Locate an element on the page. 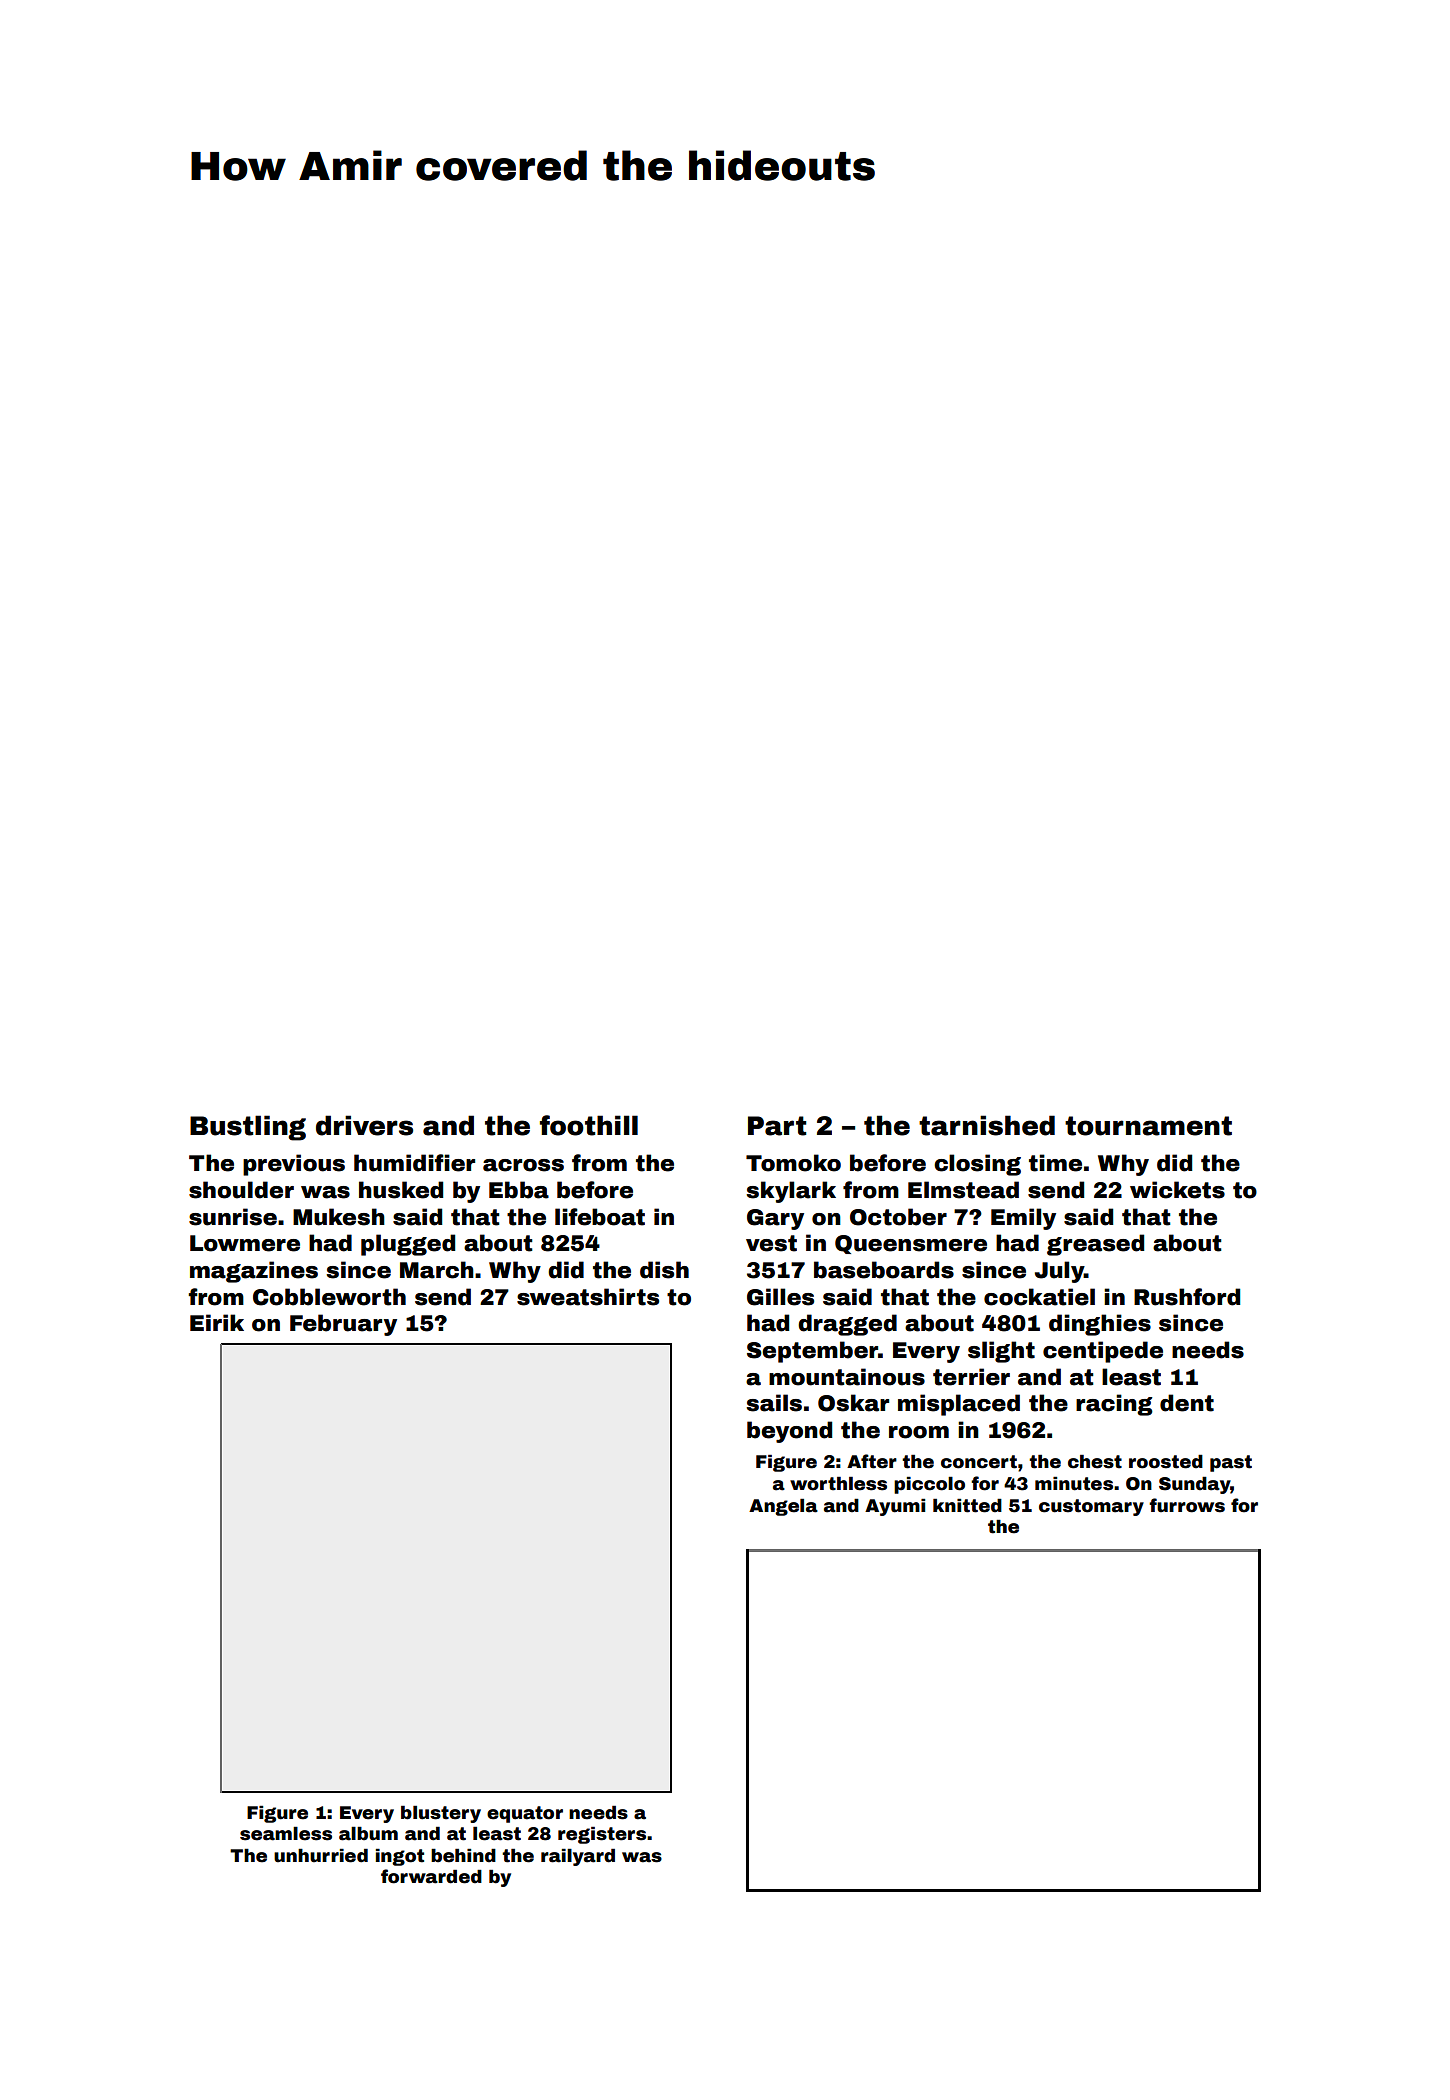 The height and width of the document is (2100, 1450). Rushford is located at coordinates (1187, 1297).
